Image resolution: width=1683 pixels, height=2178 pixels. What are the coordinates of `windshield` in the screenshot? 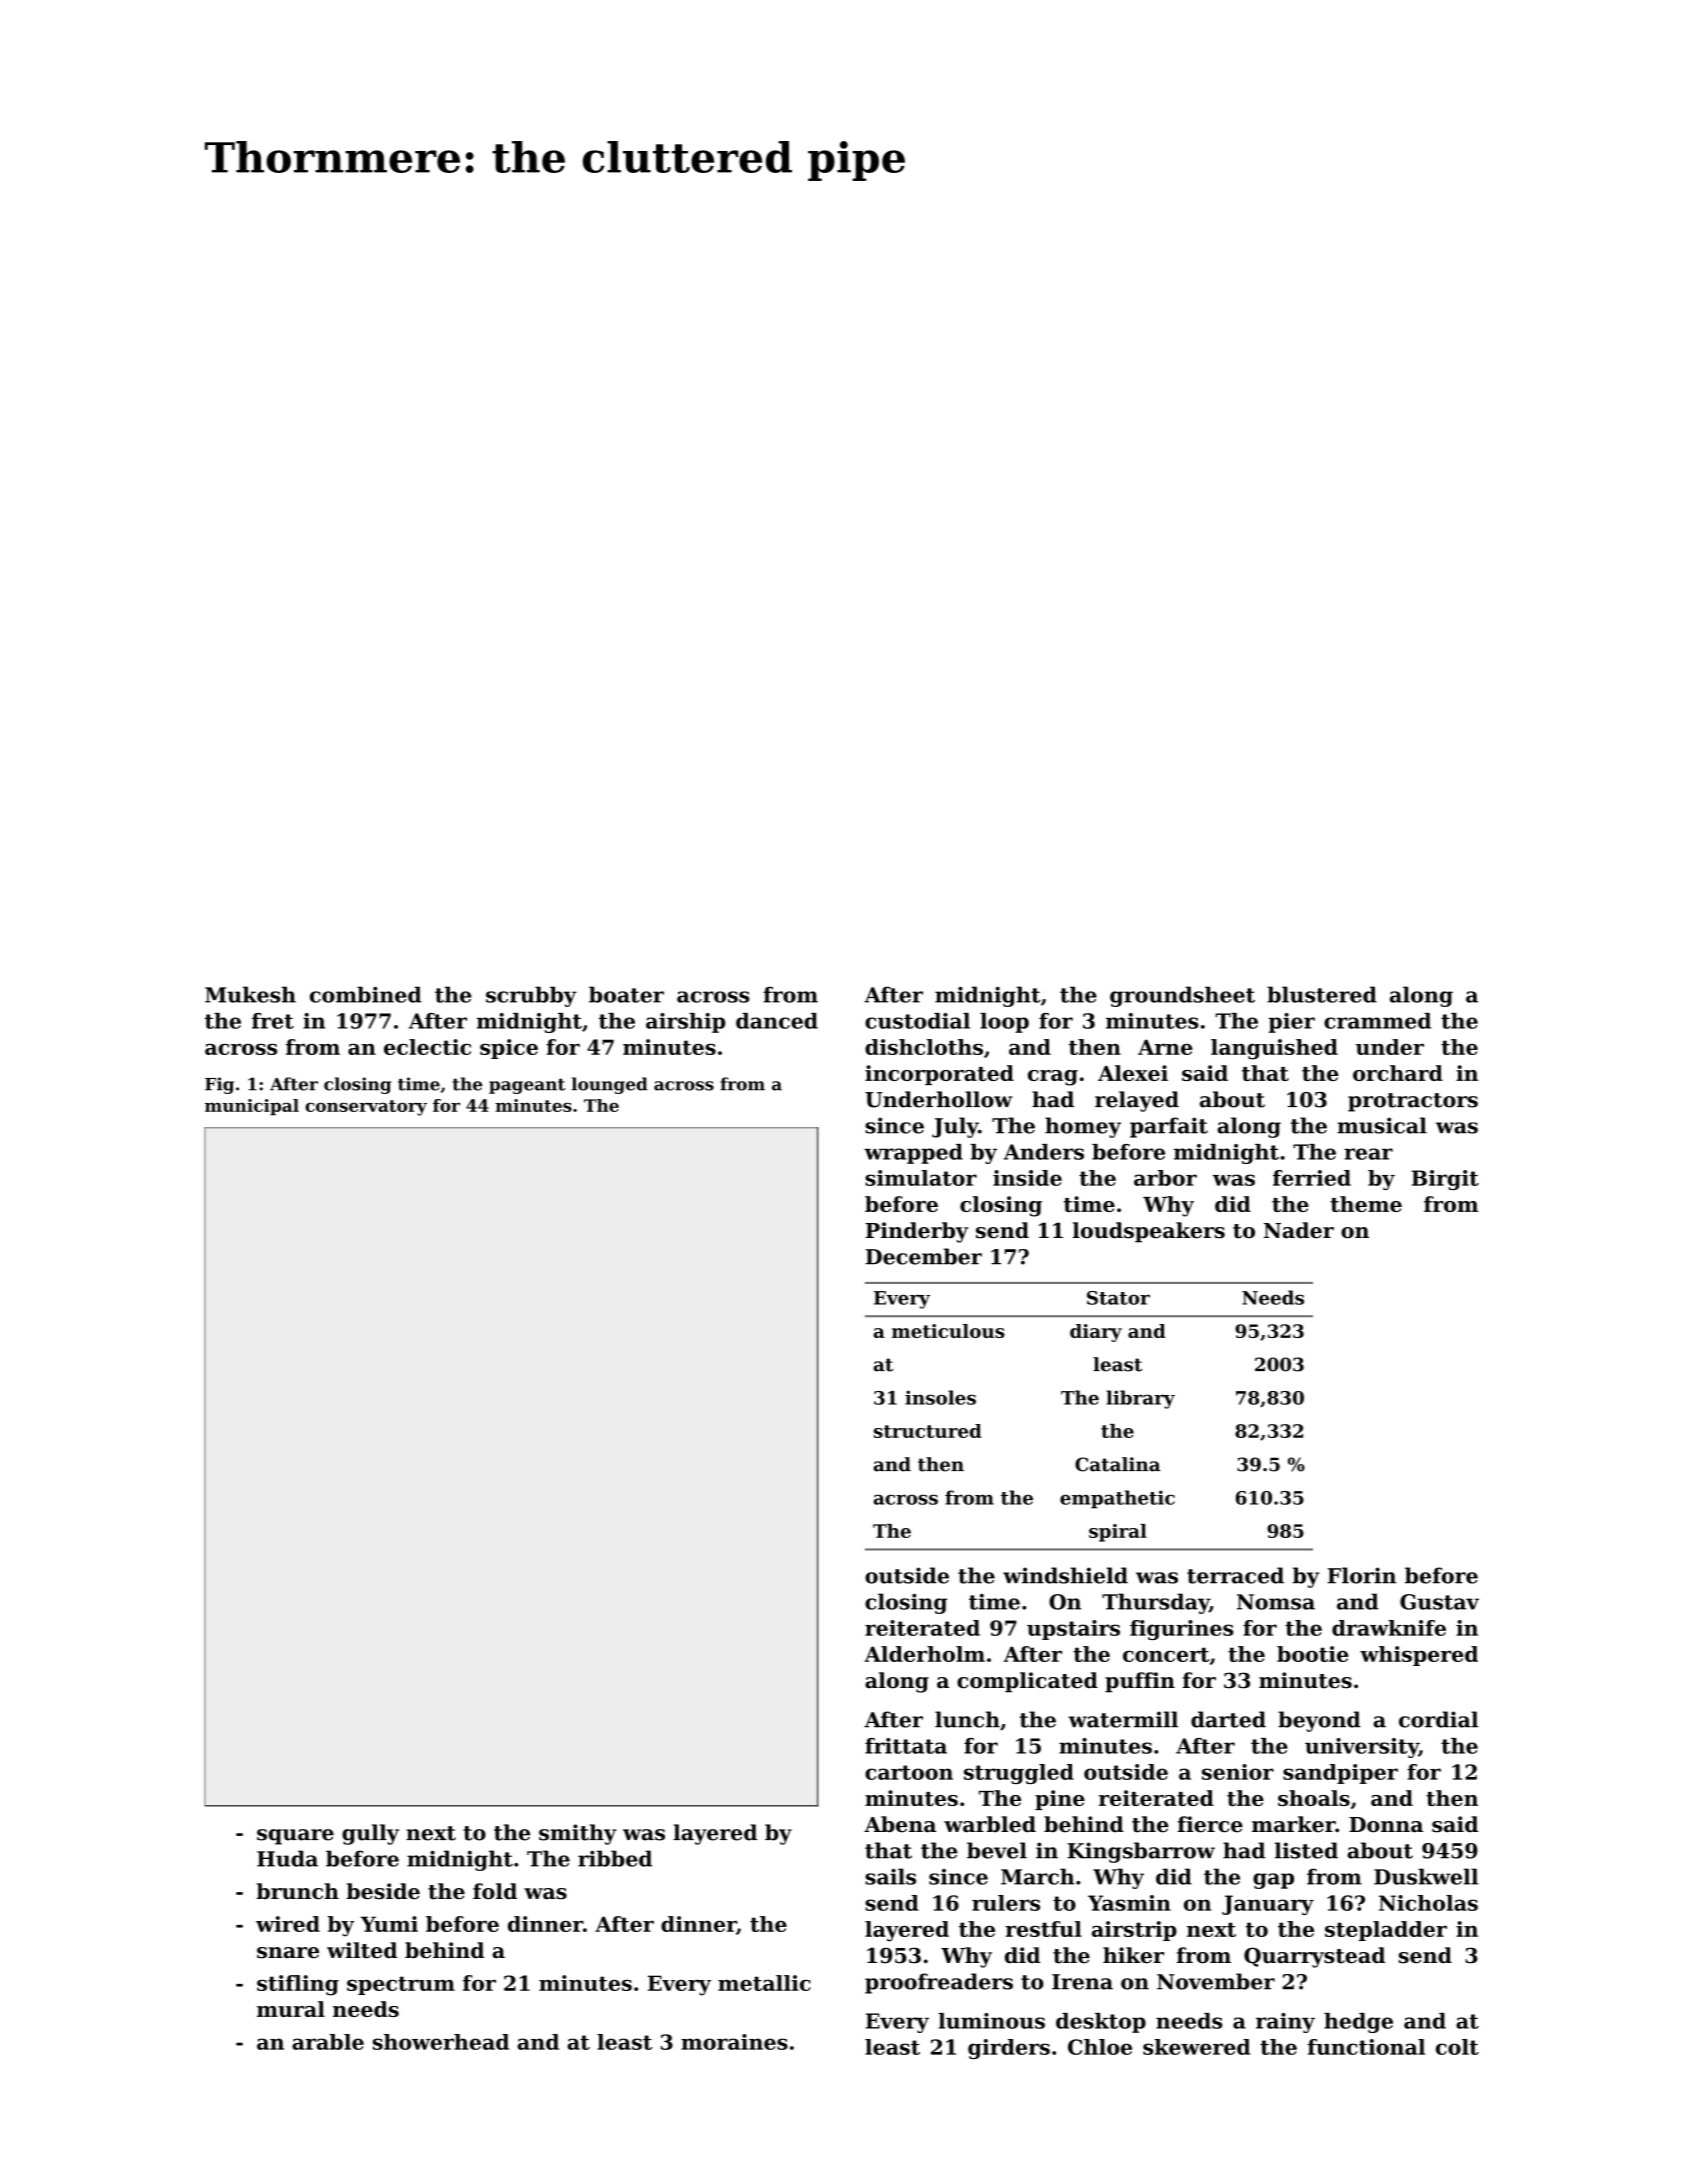 It's located at (1065, 1575).
